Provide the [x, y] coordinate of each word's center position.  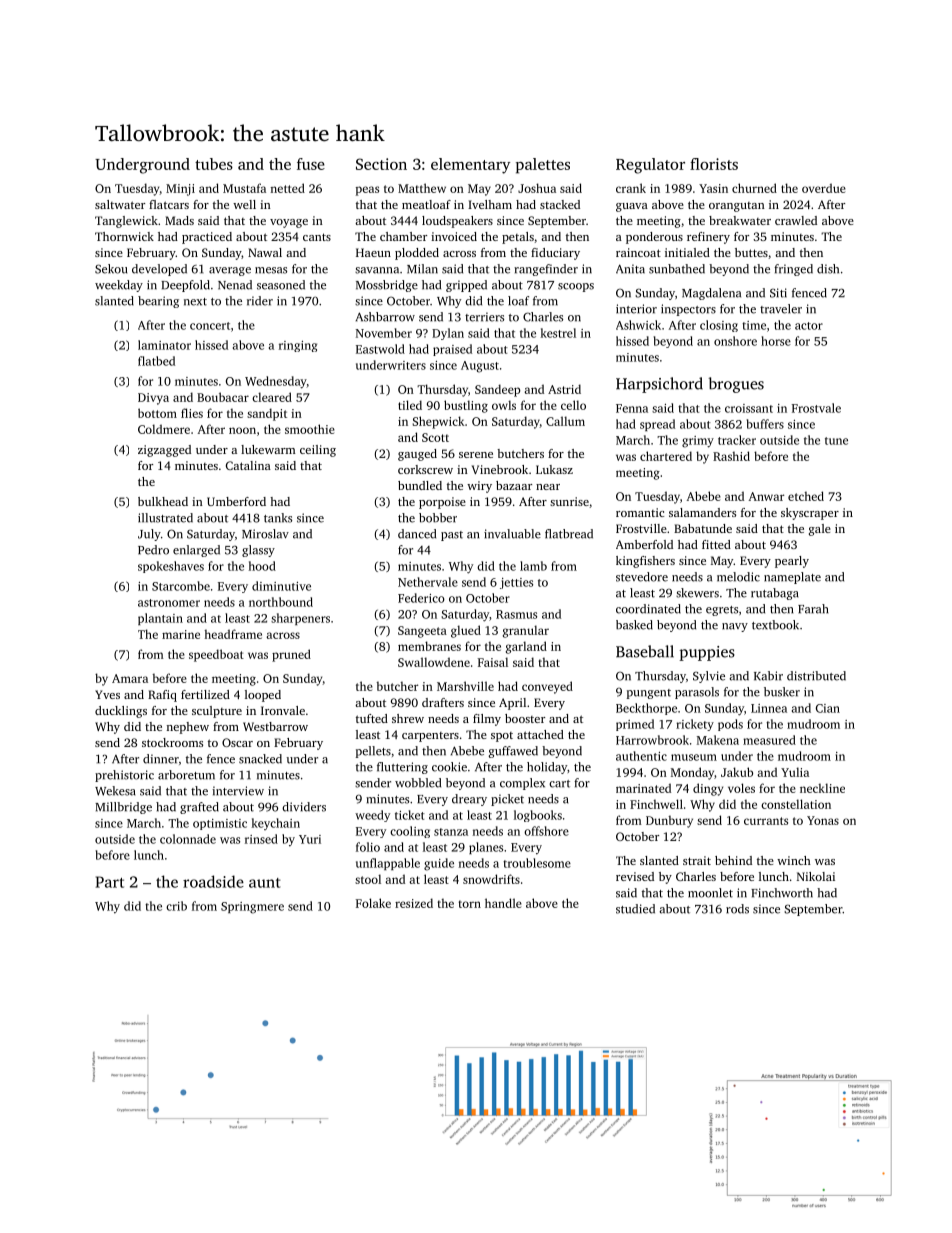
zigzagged [164, 451]
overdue [824, 188]
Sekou [111, 269]
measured [769, 740]
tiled [410, 405]
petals [518, 238]
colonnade [188, 839]
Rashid [731, 456]
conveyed [547, 687]
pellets [373, 752]
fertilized [205, 694]
